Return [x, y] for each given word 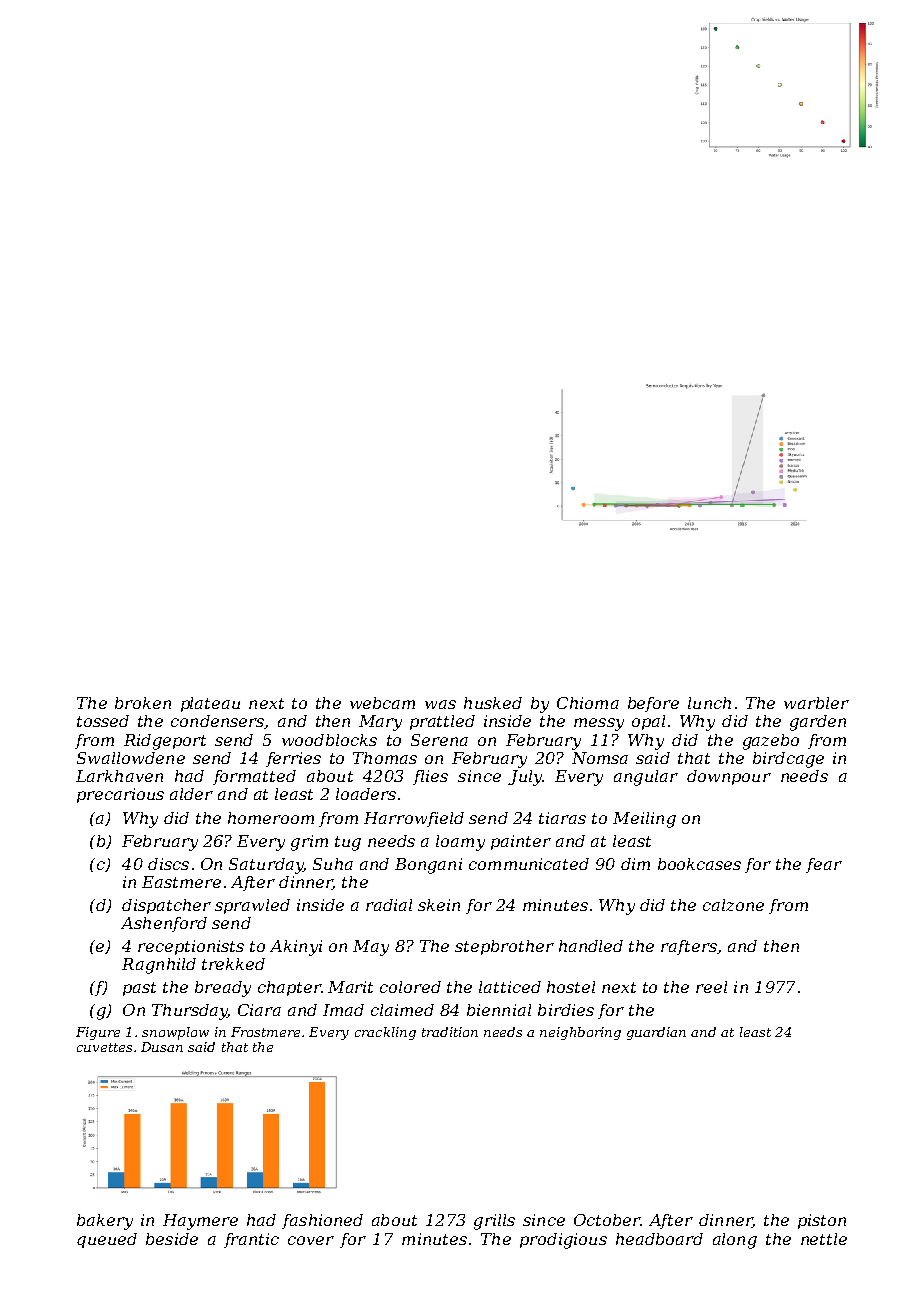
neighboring [580, 1033]
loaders [366, 794]
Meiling [644, 820]
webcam [382, 703]
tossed [103, 721]
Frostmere [265, 1032]
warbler [816, 703]
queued [107, 1240]
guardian [656, 1033]
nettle [824, 1239]
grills [494, 1222]
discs [168, 864]
